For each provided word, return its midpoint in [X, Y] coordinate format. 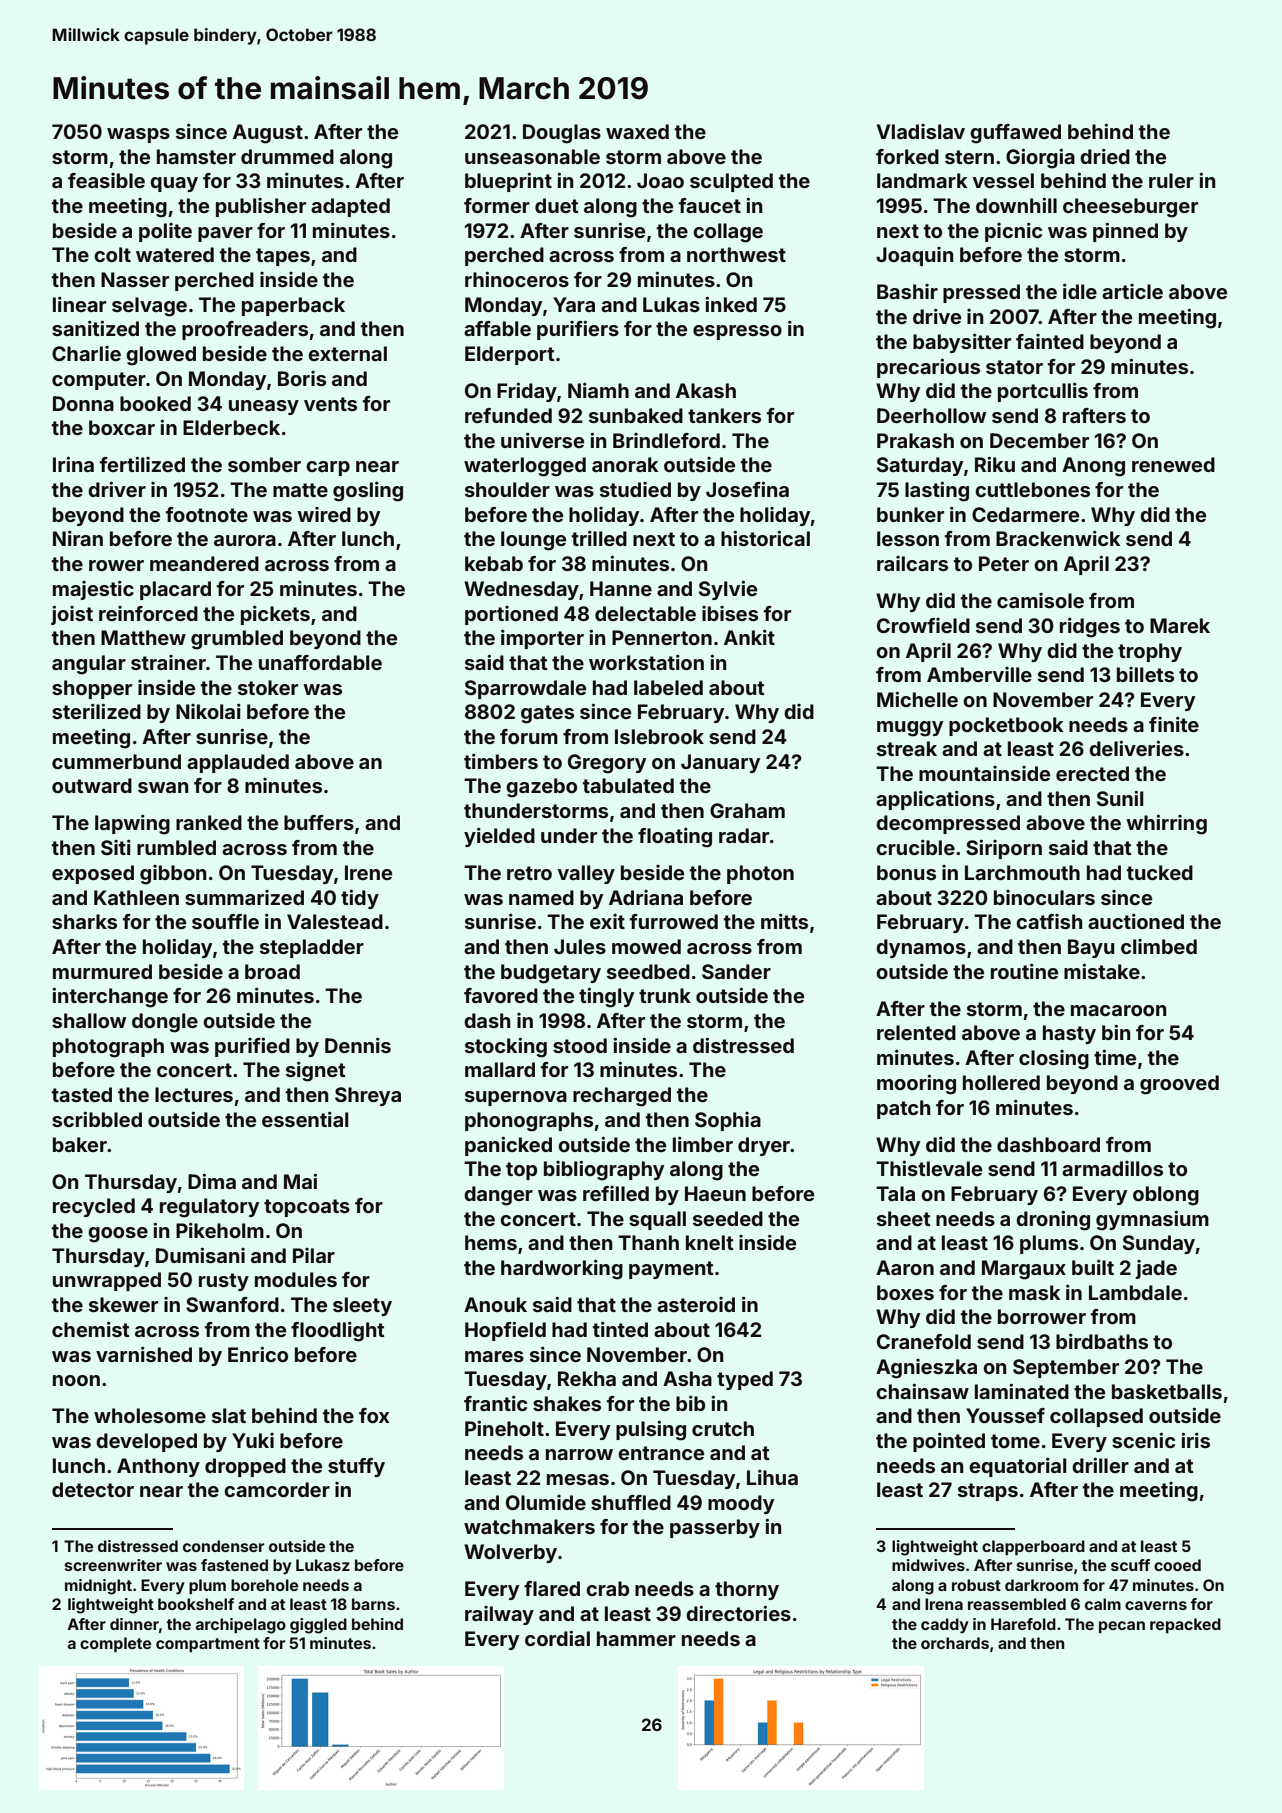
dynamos [921, 948]
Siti [116, 847]
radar [744, 835]
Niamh [598, 390]
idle [1080, 291]
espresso [737, 332]
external [347, 353]
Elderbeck [231, 427]
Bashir [907, 291]
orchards [955, 1643]
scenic [1143, 1440]
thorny [747, 1590]
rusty [224, 1282]
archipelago [241, 1626]
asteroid [696, 1304]
